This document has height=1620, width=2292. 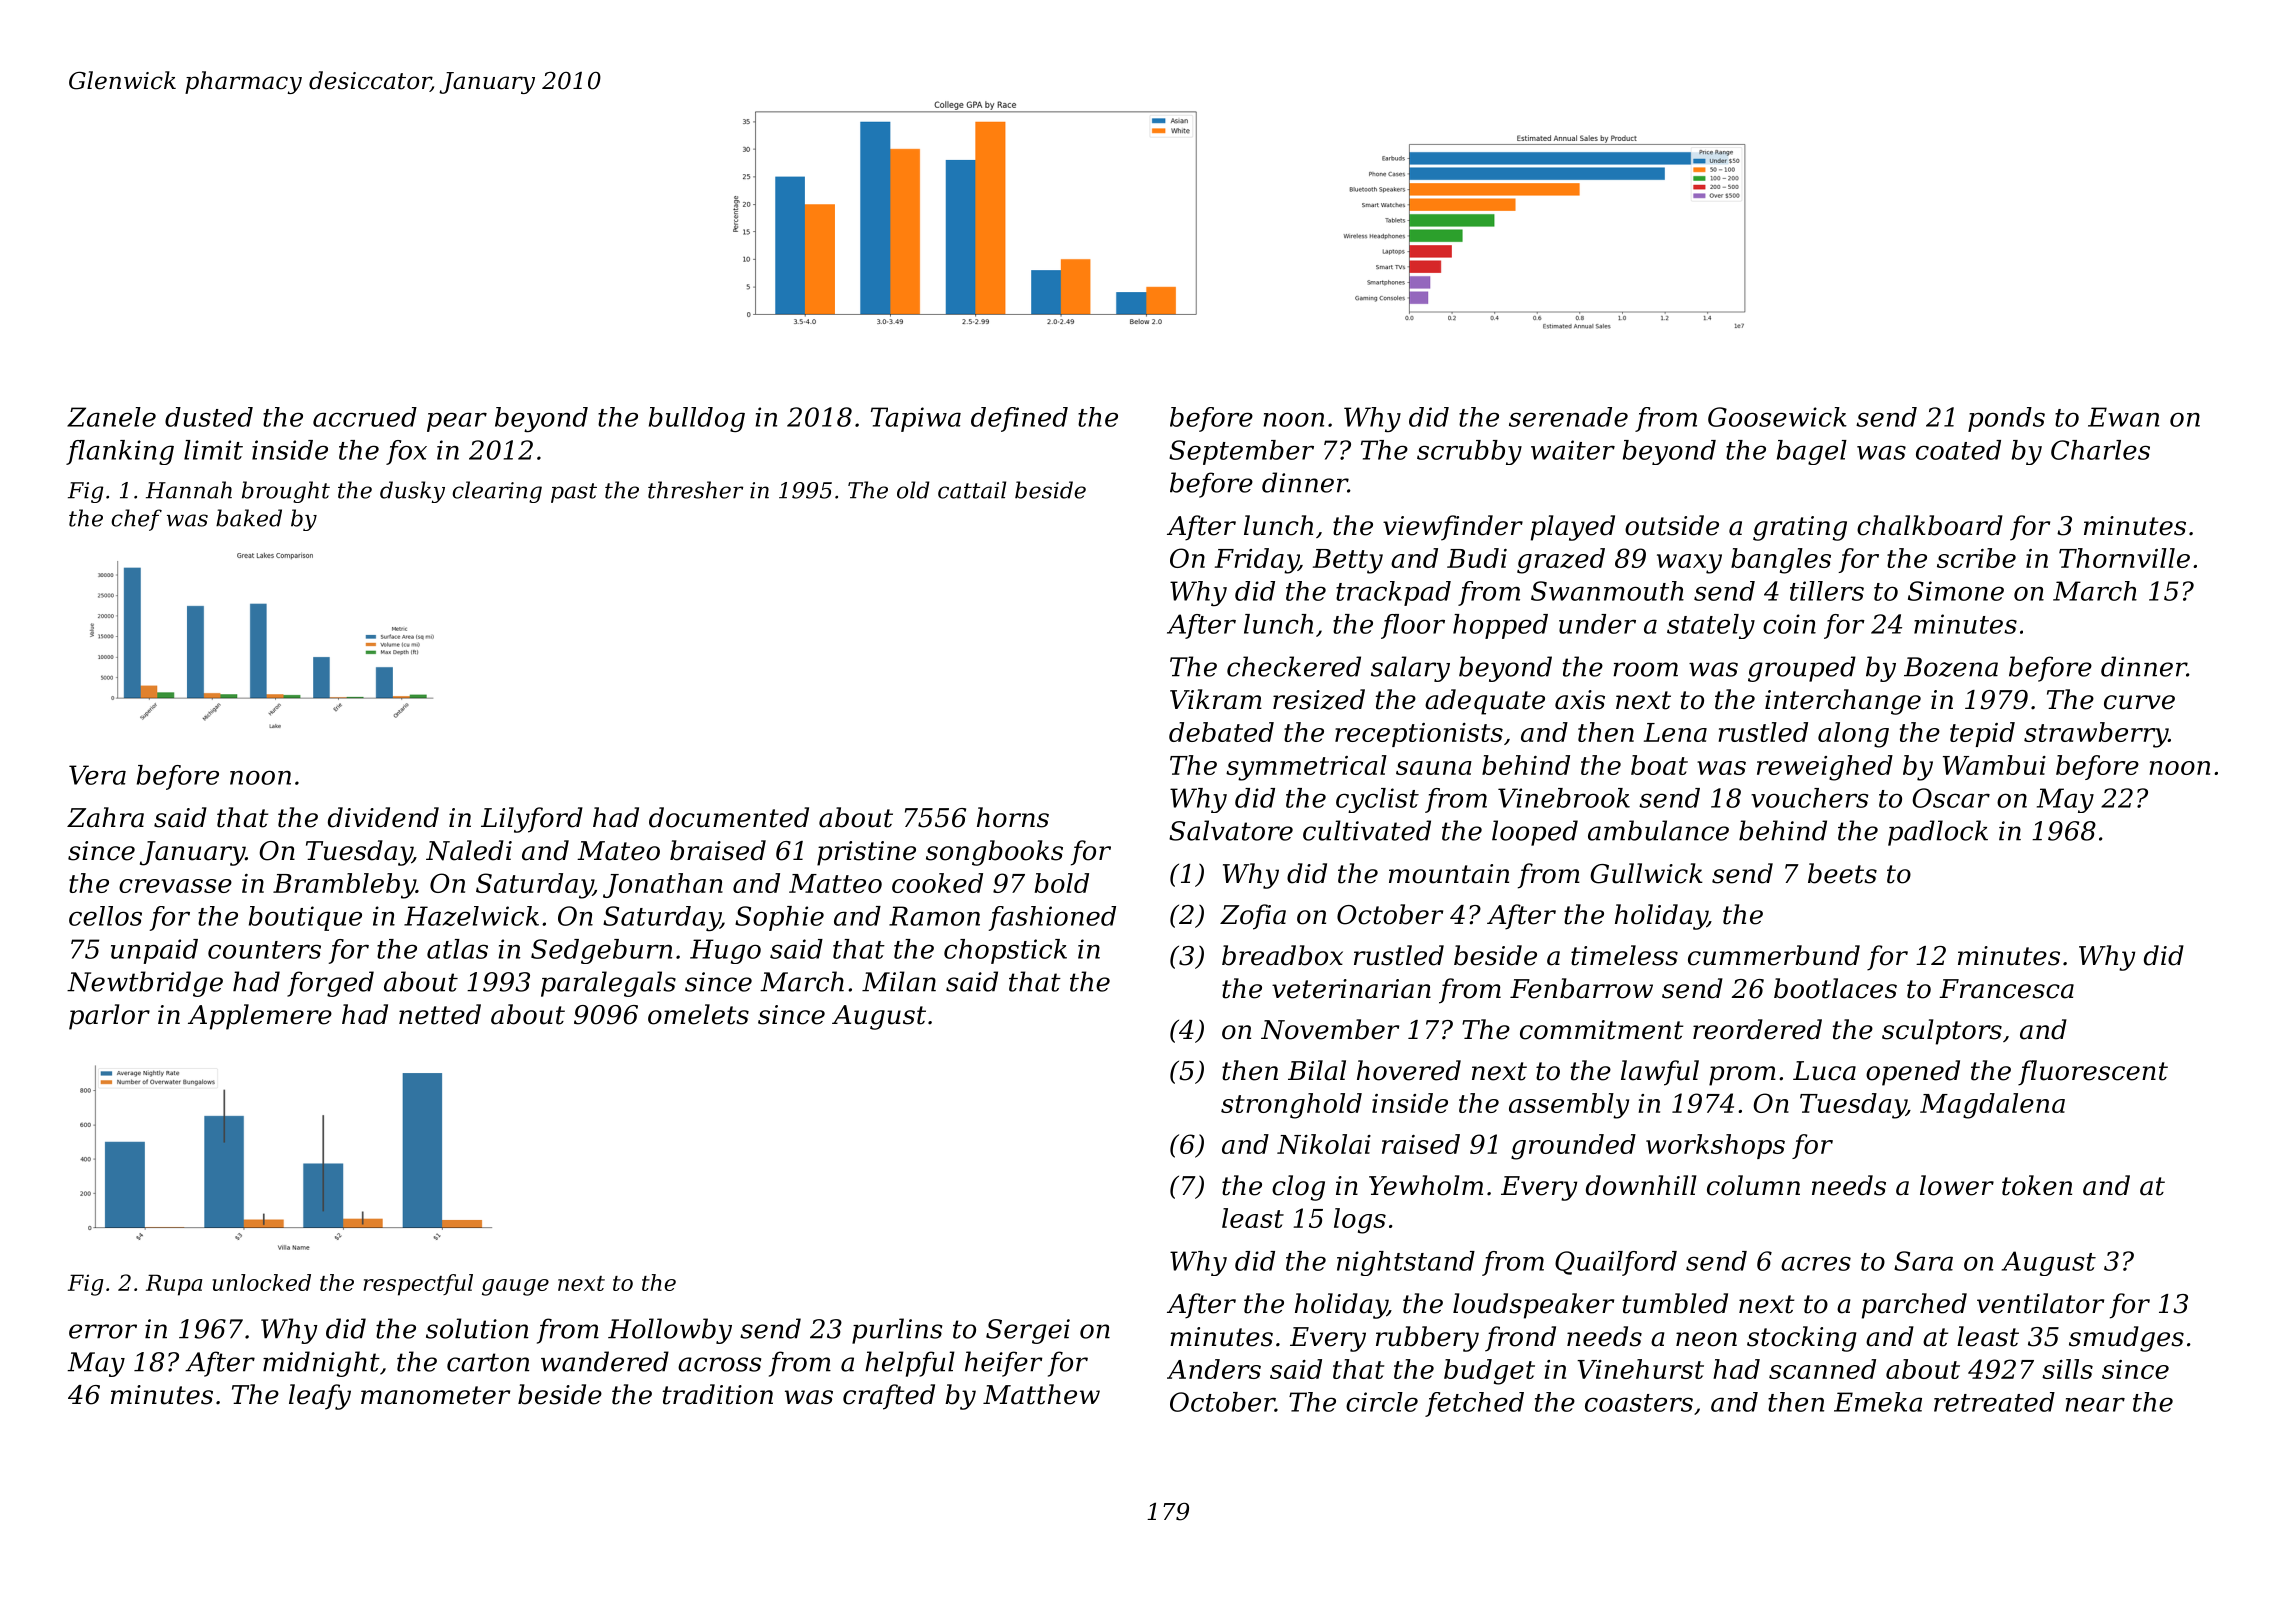 What do you see at coordinates (249, 518) in the document?
I see `baked` at bounding box center [249, 518].
